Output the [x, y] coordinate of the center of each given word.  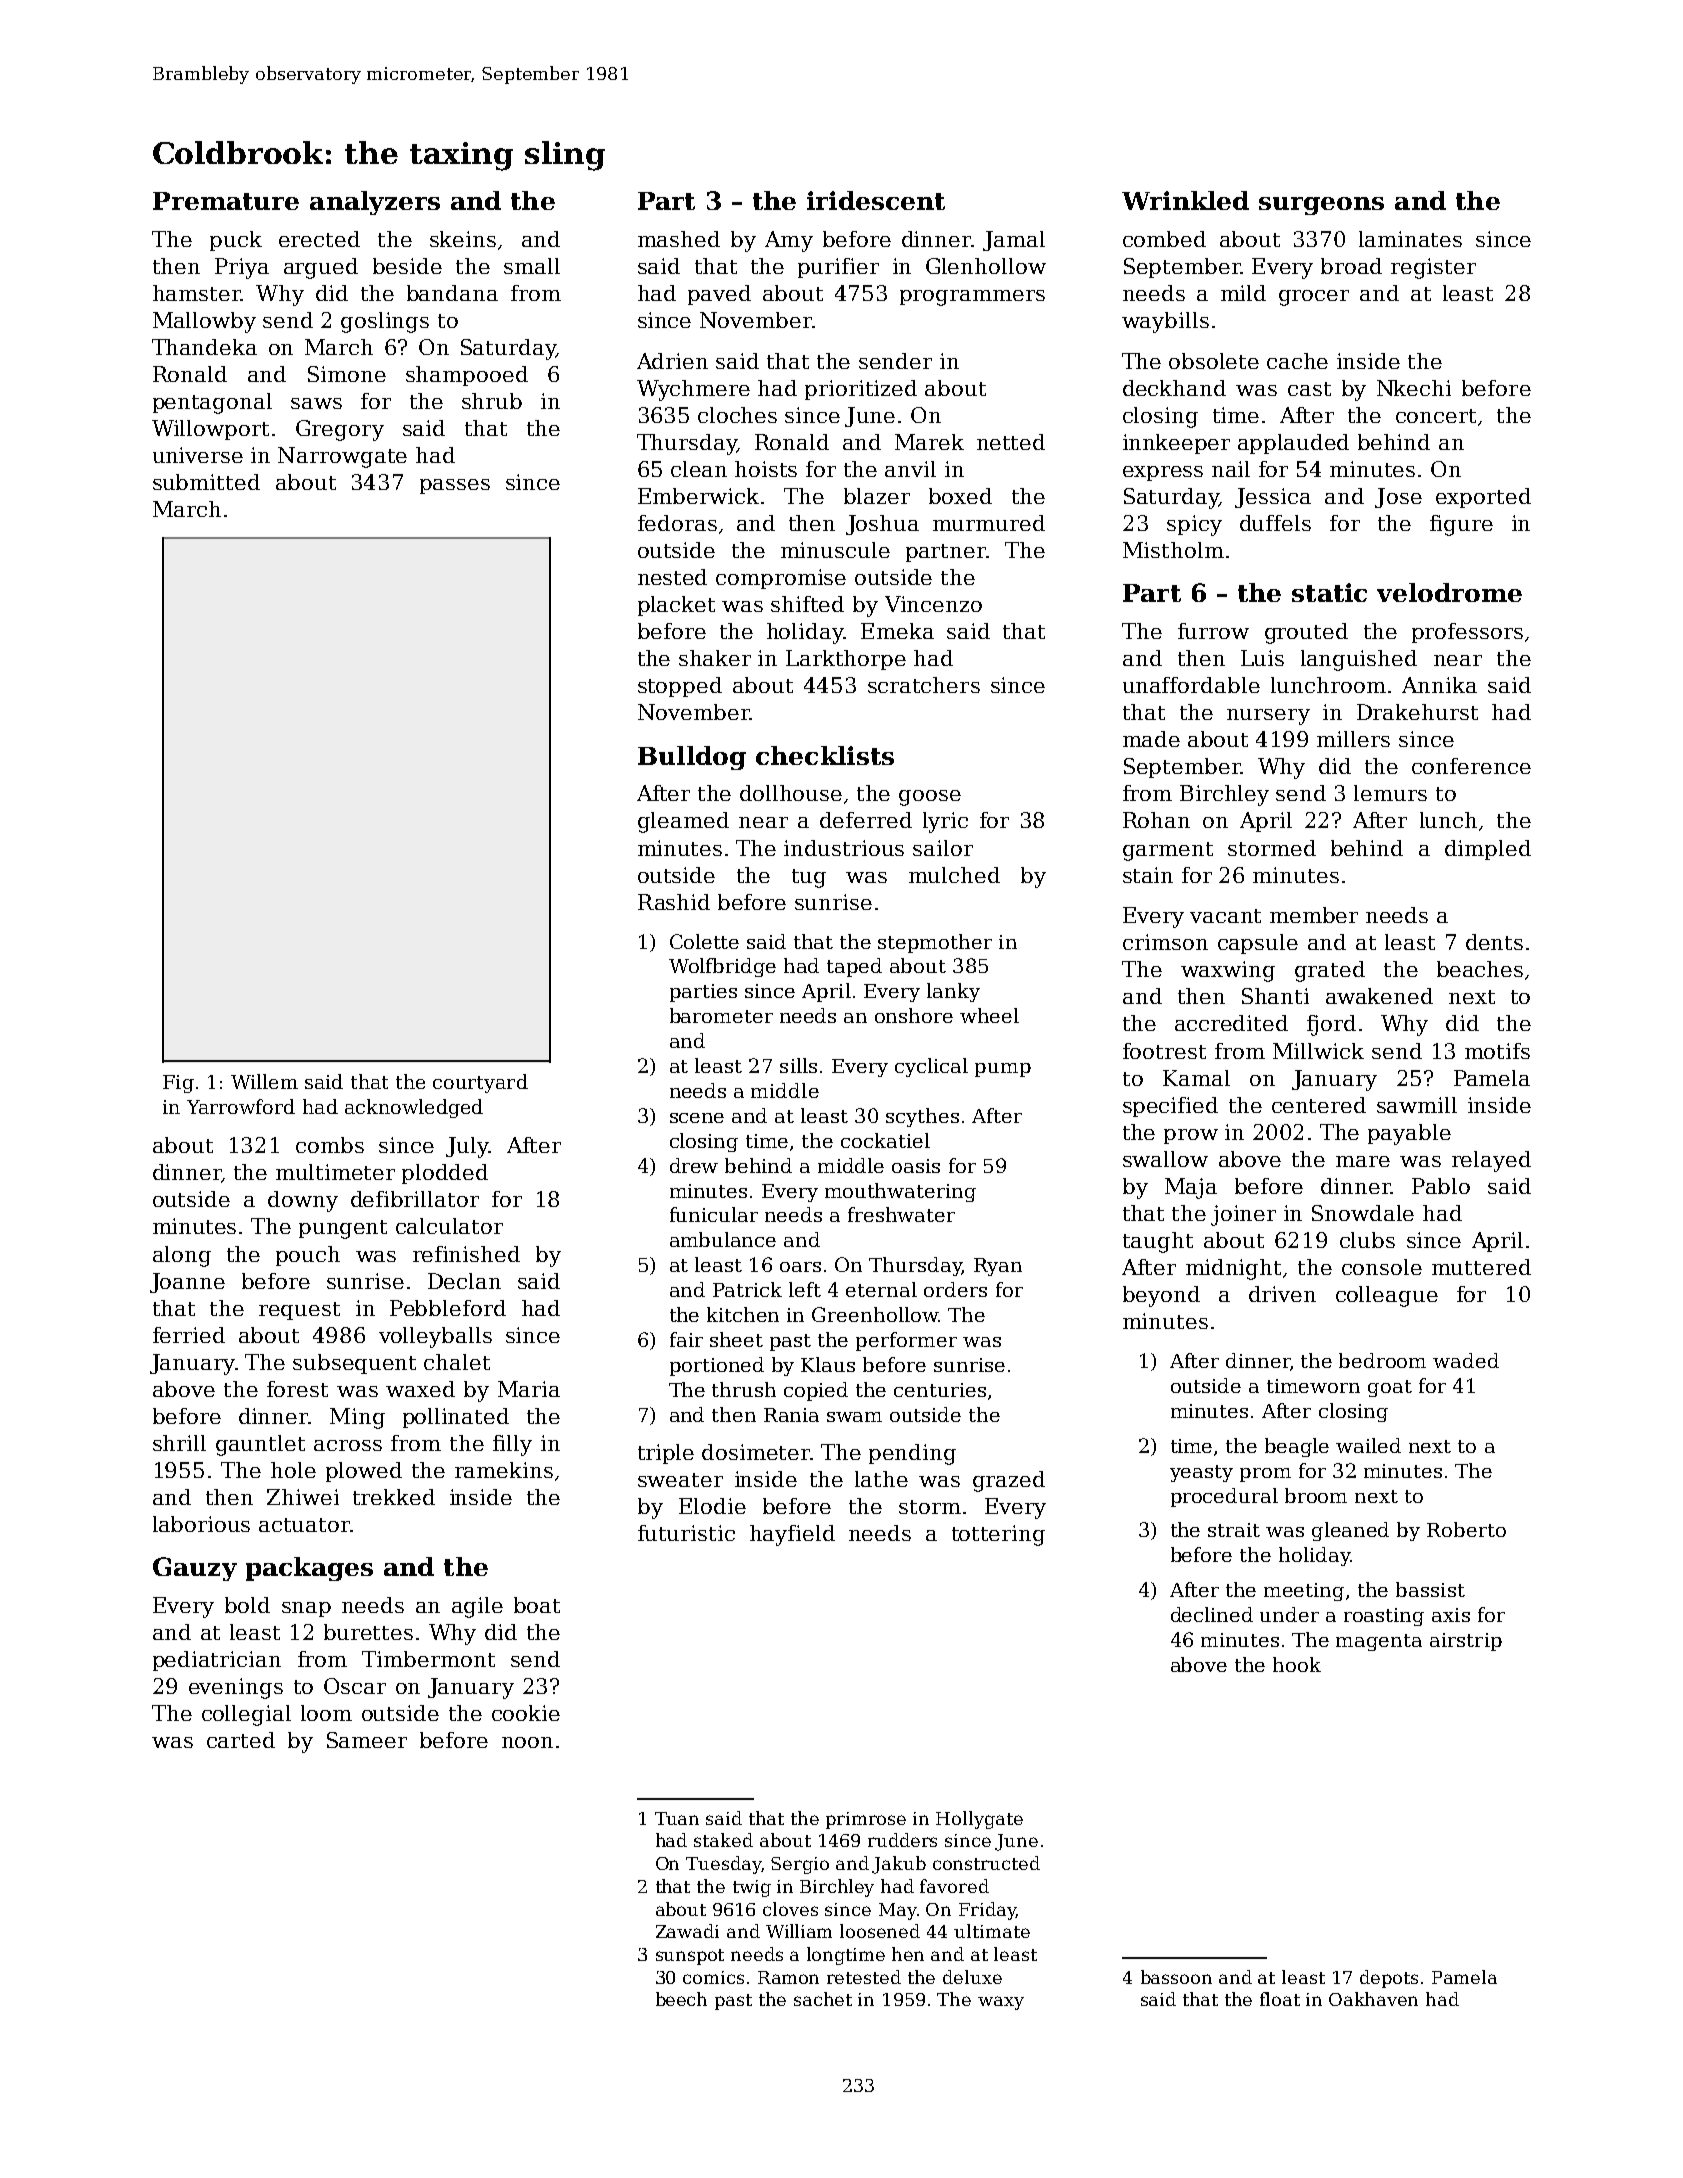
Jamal [1014, 241]
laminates [1410, 239]
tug [809, 878]
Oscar [355, 1686]
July [467, 1147]
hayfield [792, 1535]
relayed [1491, 1161]
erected [319, 239]
